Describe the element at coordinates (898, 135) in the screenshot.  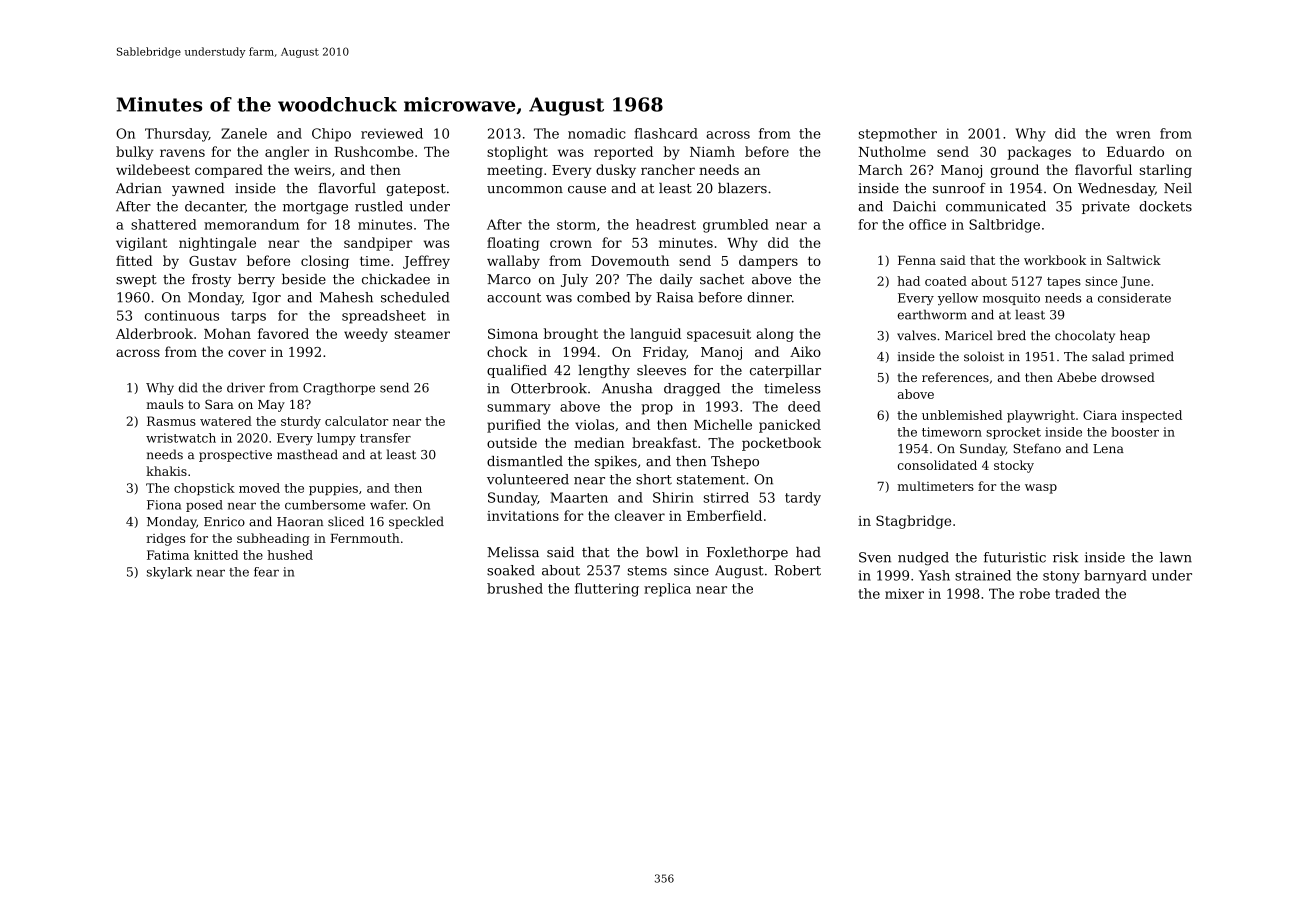
I see `stepmother` at that location.
